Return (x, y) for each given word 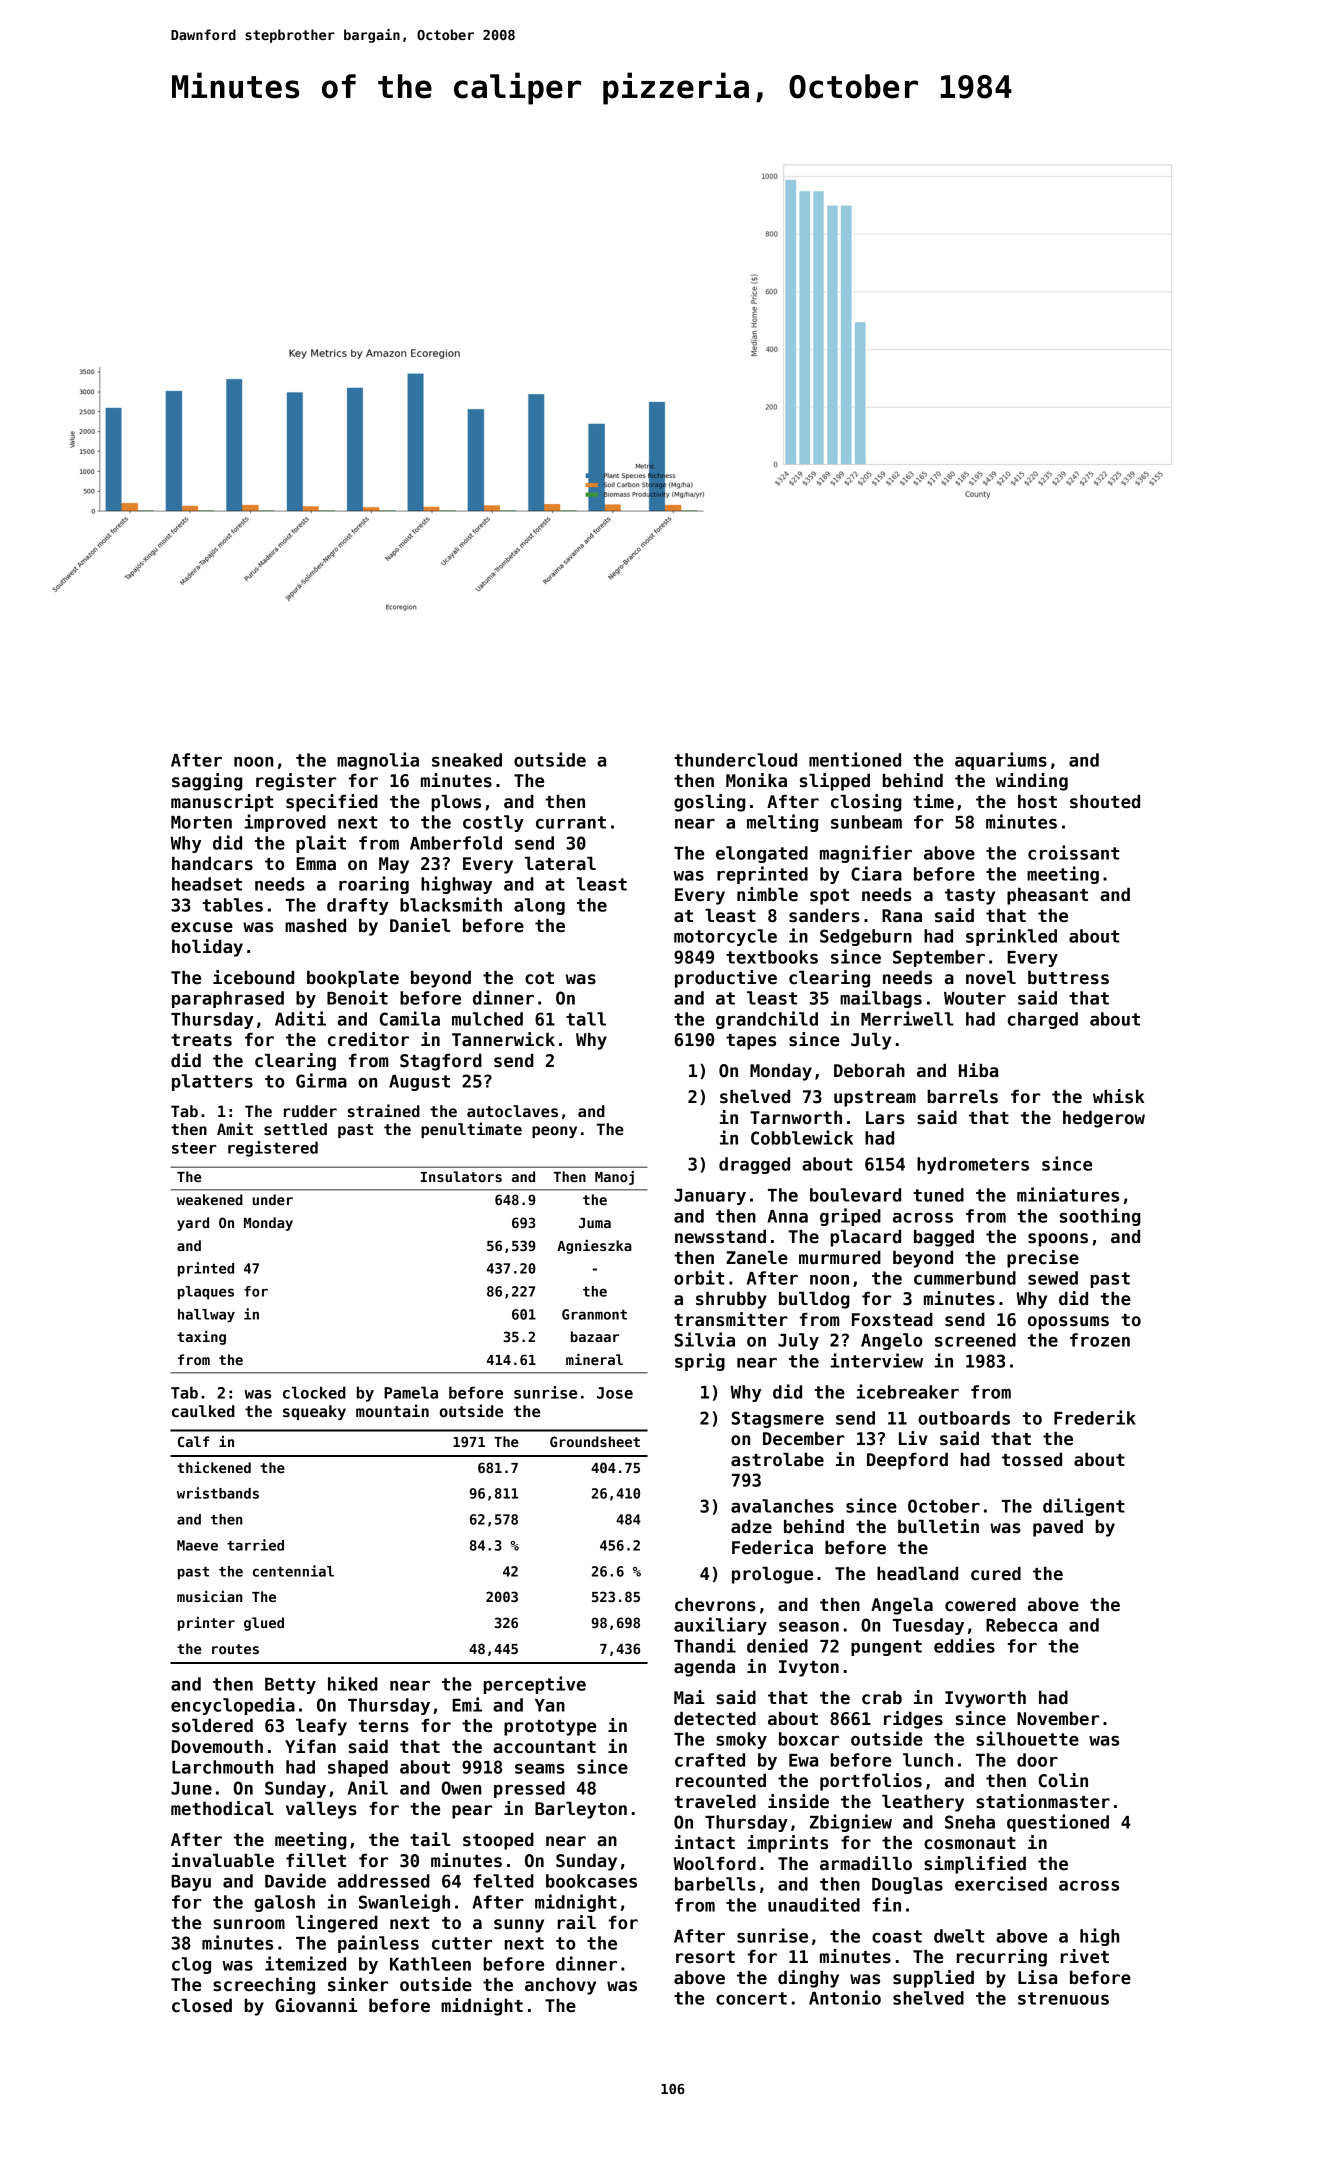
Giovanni (316, 2005)
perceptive (534, 1685)
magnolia (378, 761)
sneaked (467, 760)
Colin (1063, 1780)
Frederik (1095, 1417)
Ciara (876, 873)
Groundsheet (595, 1441)
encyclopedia (233, 1706)
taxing (201, 1338)
